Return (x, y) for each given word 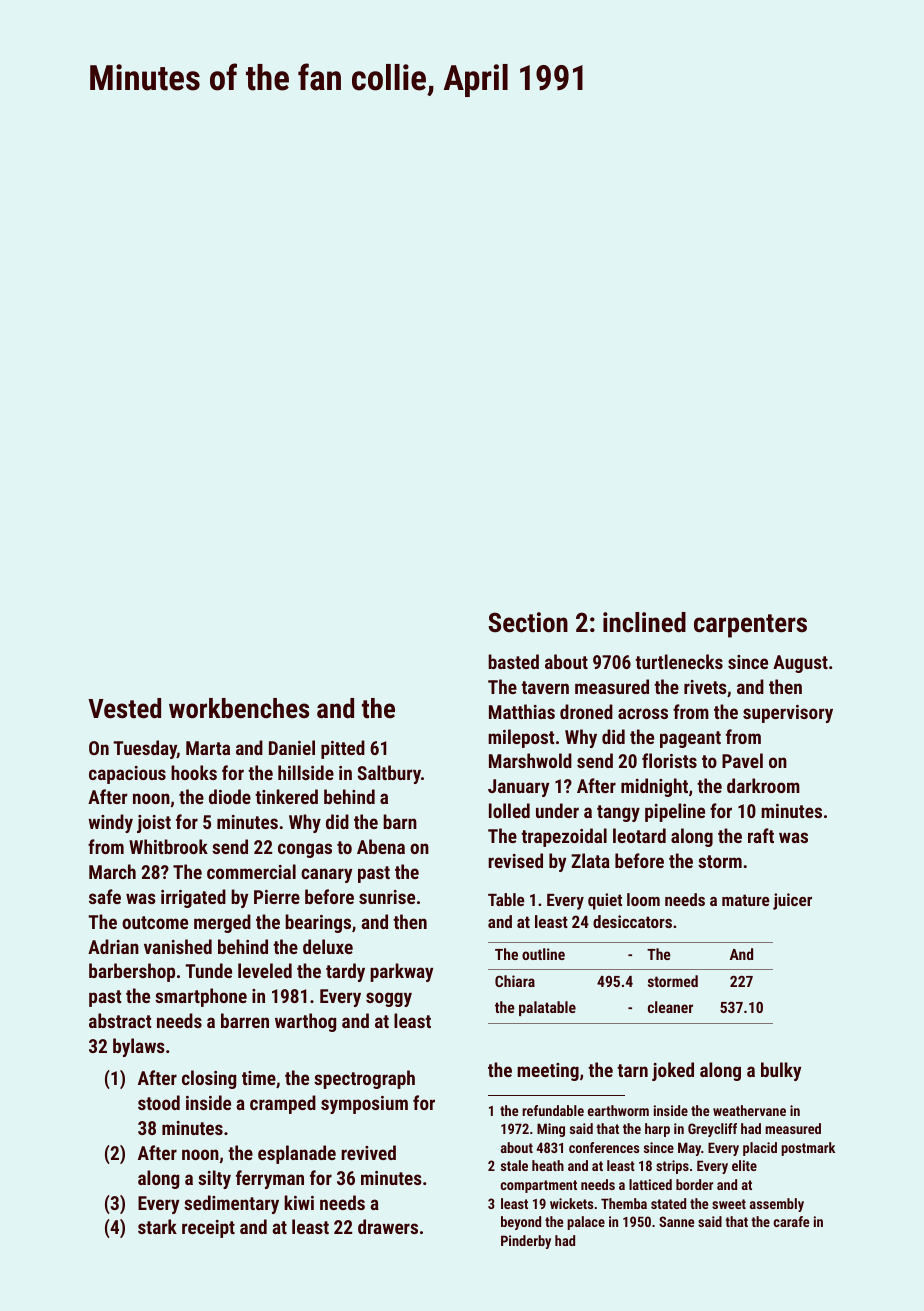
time (259, 1078)
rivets (705, 687)
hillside (306, 772)
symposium (364, 1105)
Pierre (277, 897)
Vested (124, 708)
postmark (808, 1149)
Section (528, 622)
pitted (343, 749)
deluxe (328, 946)
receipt (208, 1229)
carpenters (750, 626)
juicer (792, 901)
